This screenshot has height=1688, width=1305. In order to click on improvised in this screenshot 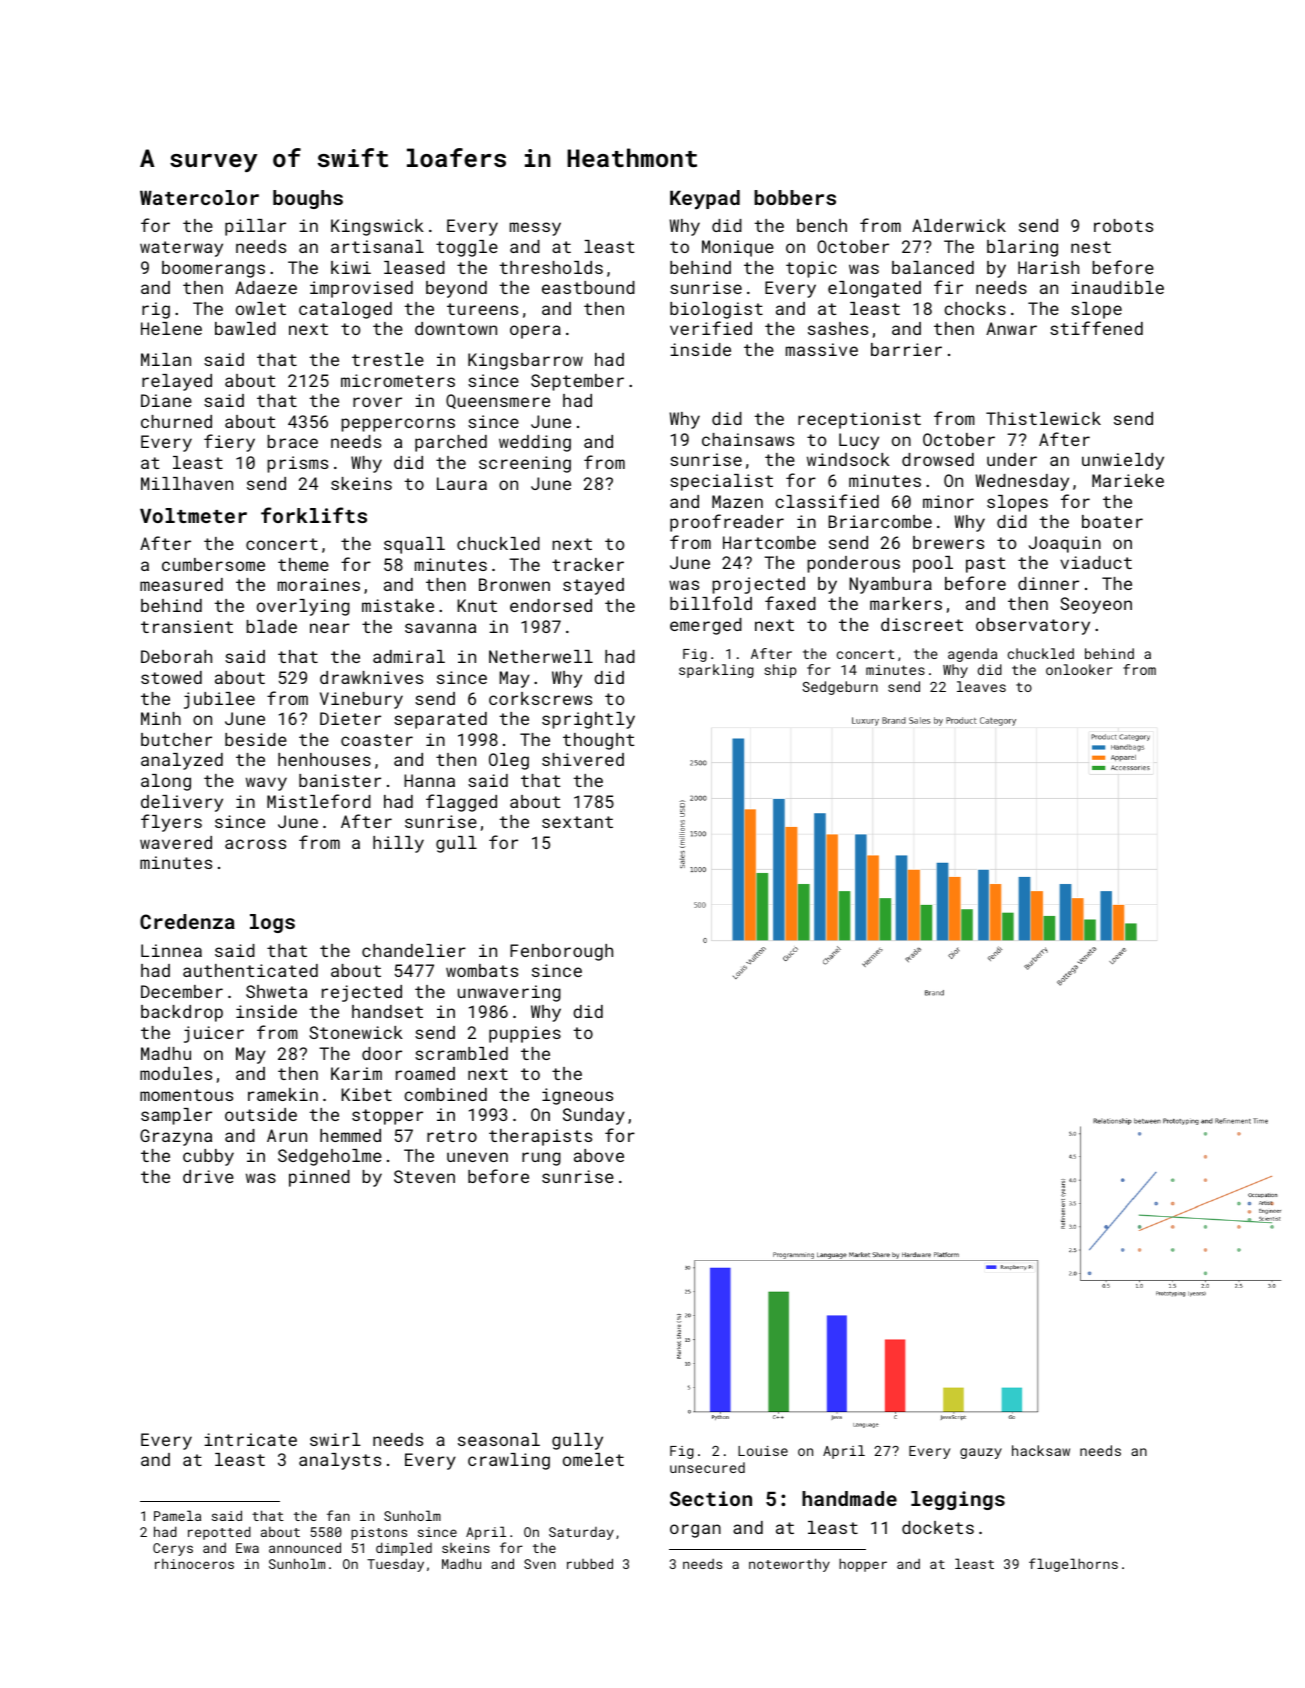, I will do `click(361, 289)`.
